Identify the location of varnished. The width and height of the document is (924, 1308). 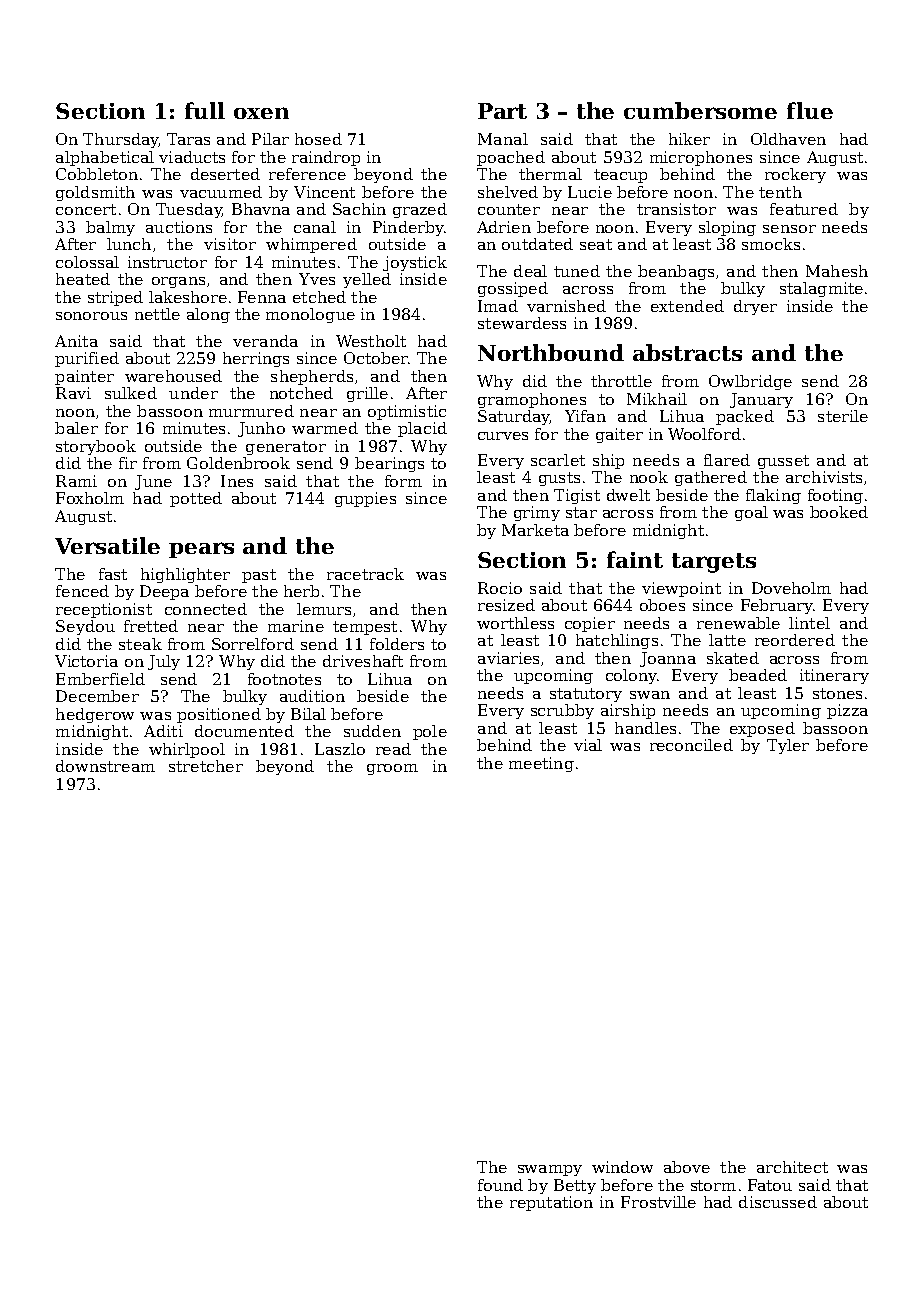
(566, 306).
